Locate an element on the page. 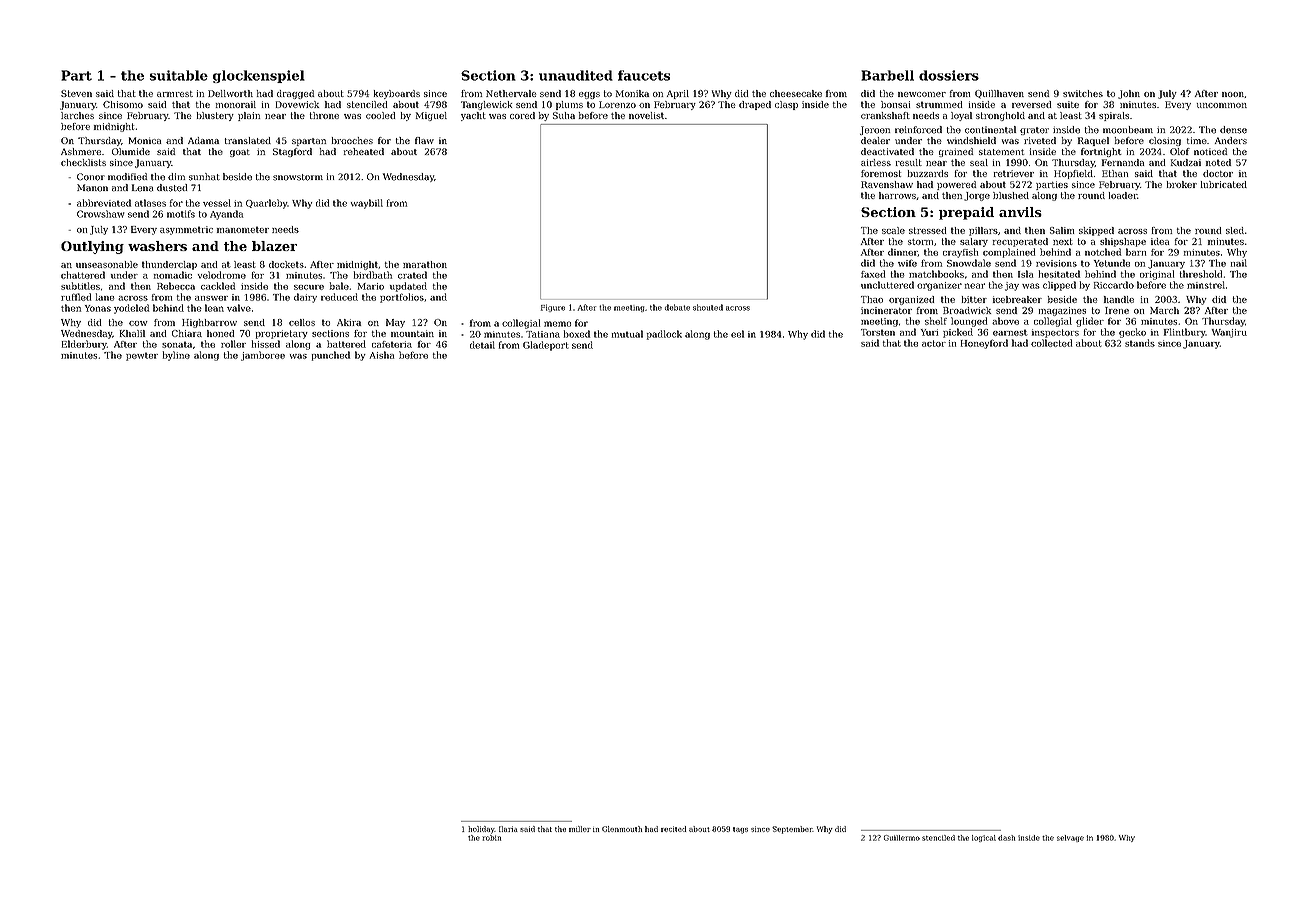 The height and width of the page is (924, 1308). foremost is located at coordinates (881, 173).
